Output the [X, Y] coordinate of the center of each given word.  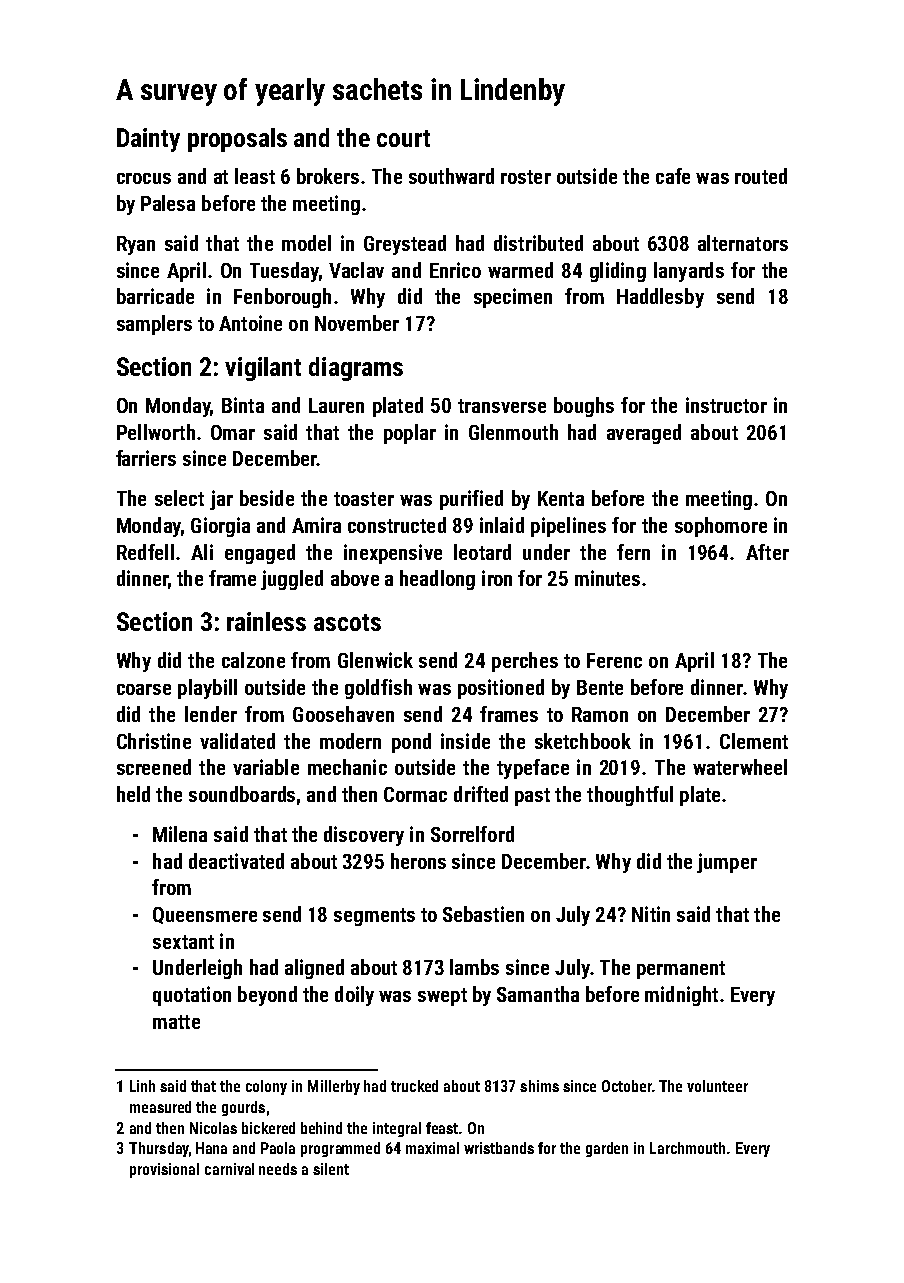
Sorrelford [472, 834]
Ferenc [614, 660]
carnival [229, 1169]
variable [266, 767]
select [179, 498]
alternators [743, 243]
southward [451, 176]
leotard [482, 552]
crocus [144, 178]
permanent [681, 970]
